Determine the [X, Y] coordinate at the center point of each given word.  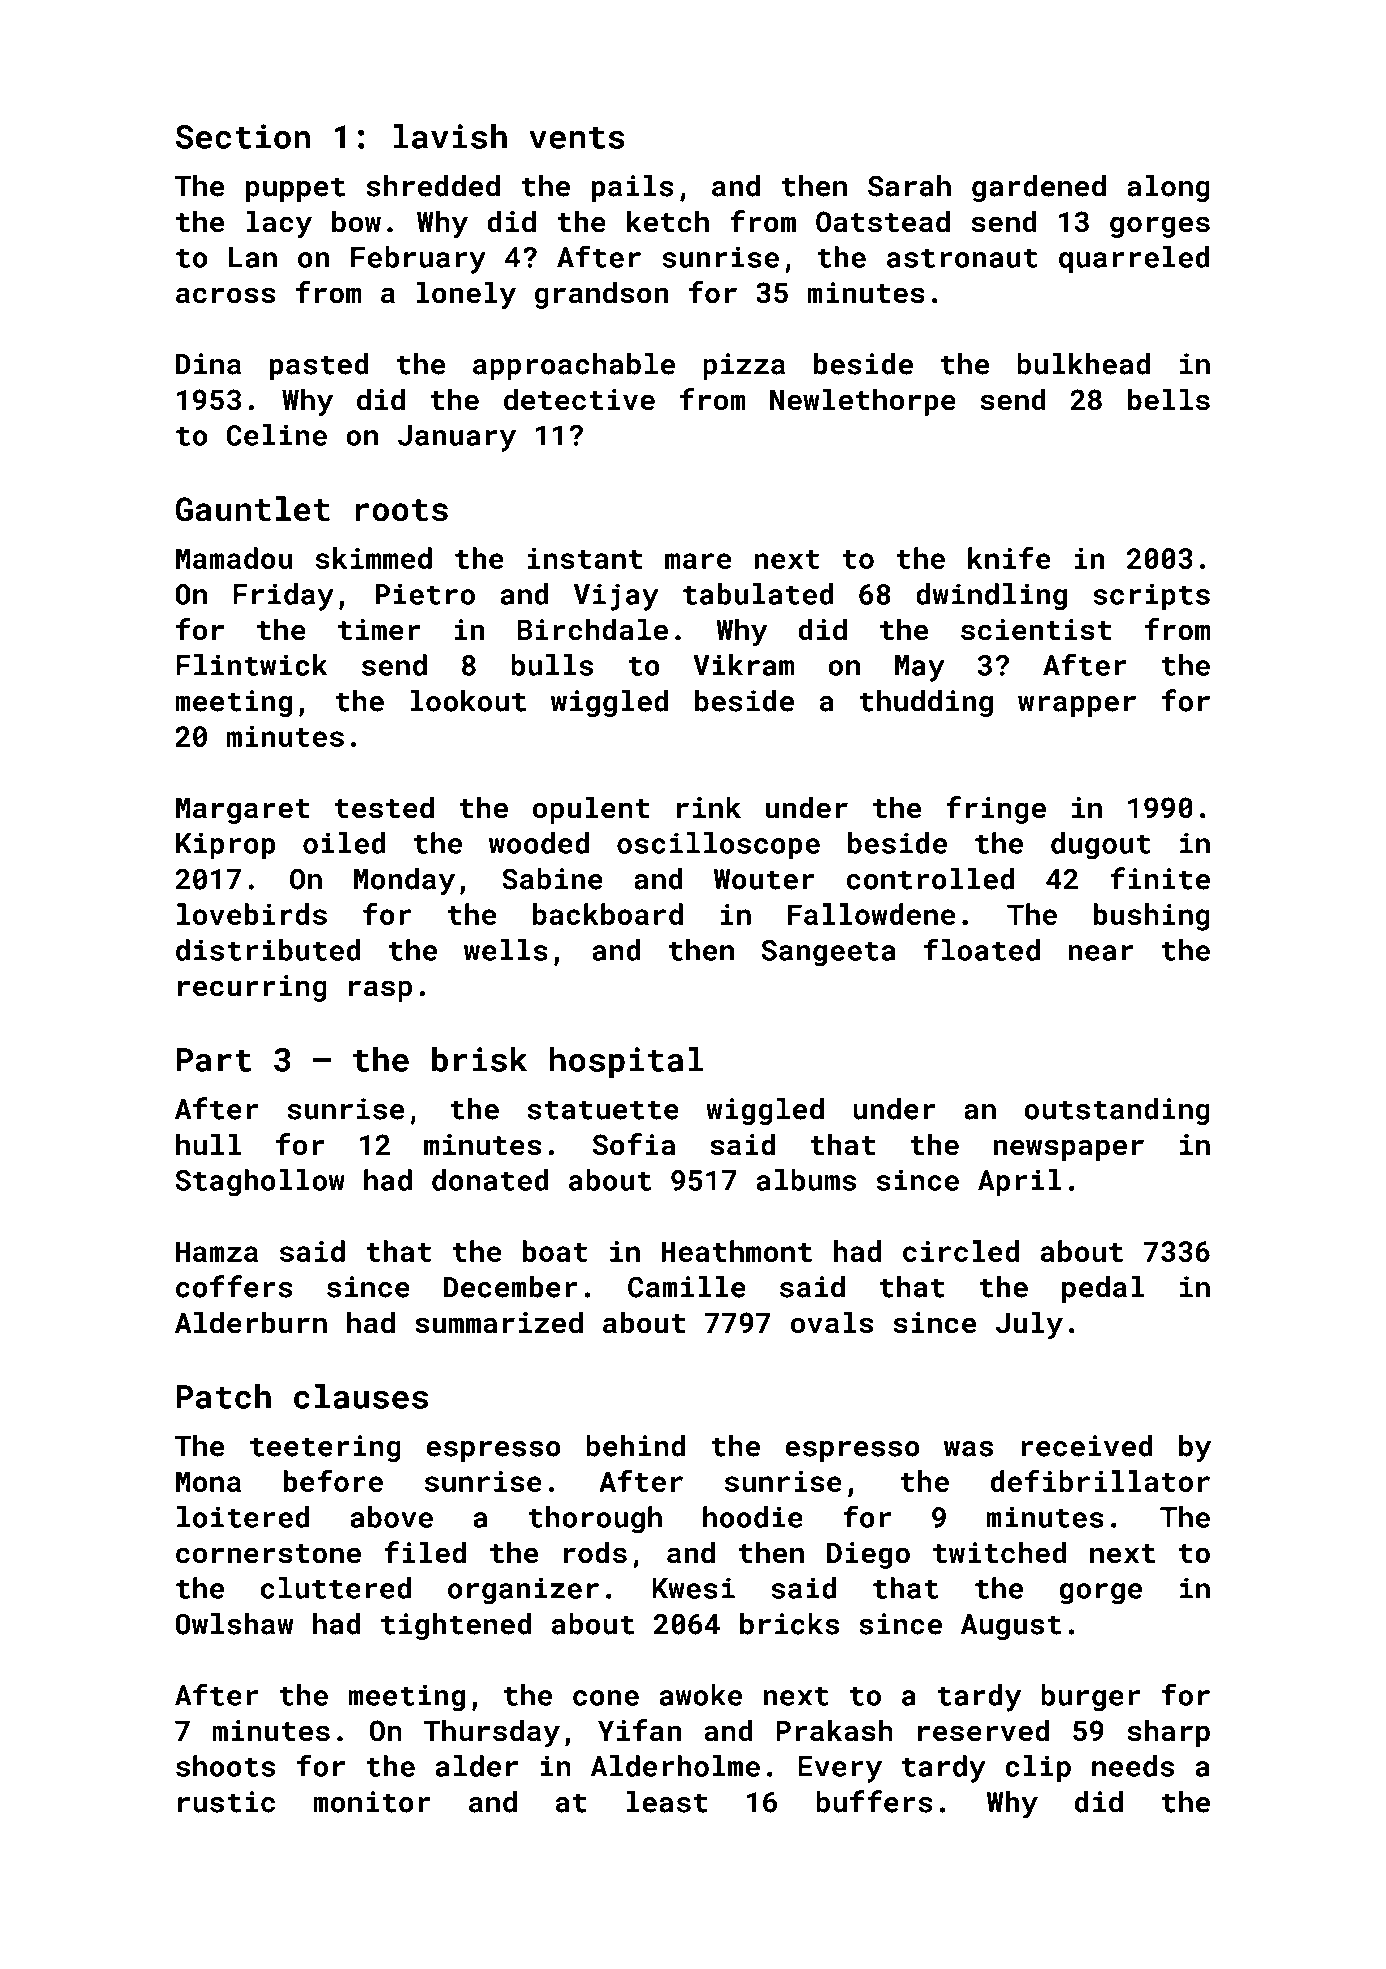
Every [840, 1769]
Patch [224, 1396]
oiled [344, 843]
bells [1169, 399]
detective [579, 399]
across [225, 295]
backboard [608, 914]
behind [635, 1446]
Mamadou [234, 558]
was [968, 1449]
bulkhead [1083, 364]
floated [982, 949]
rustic [226, 1802]
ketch [668, 221]
